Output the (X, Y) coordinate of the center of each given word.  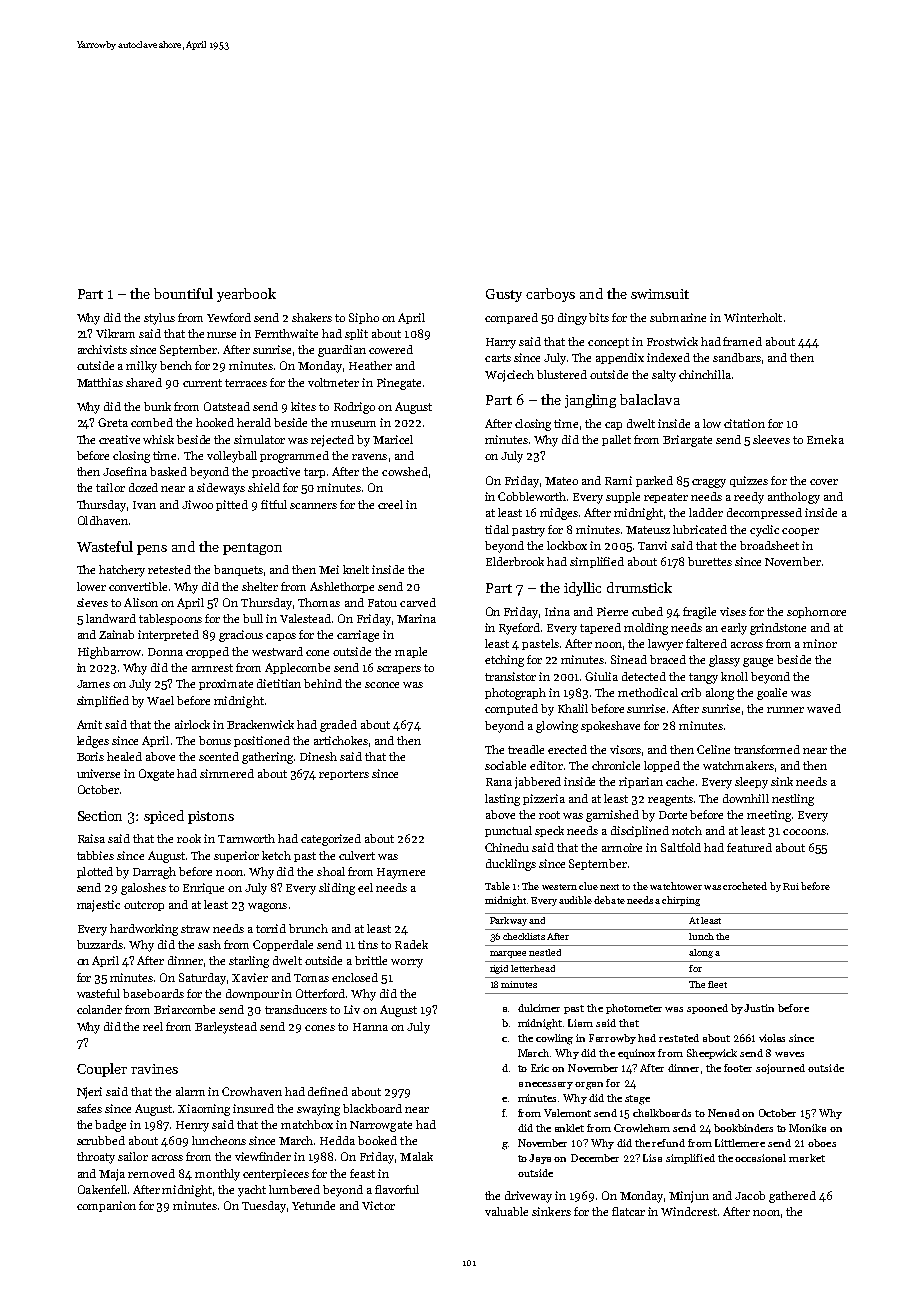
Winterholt (753, 317)
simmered (227, 773)
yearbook (246, 295)
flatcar (628, 1211)
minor (820, 643)
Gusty (504, 295)
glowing (557, 727)
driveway (528, 1197)
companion (106, 1206)
